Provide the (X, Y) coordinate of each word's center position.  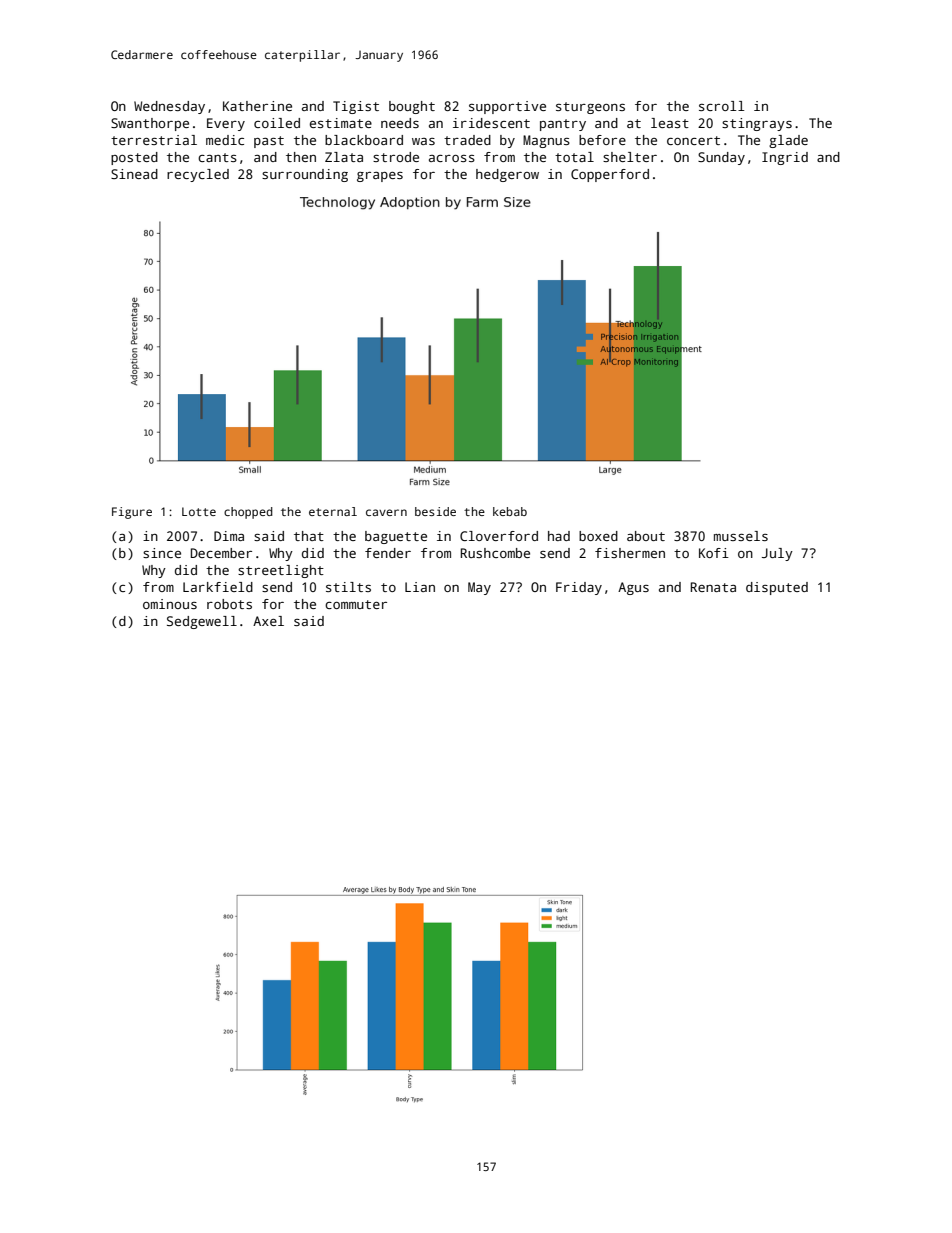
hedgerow (507, 175)
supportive (507, 107)
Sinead (134, 174)
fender (388, 553)
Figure (132, 513)
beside (435, 511)
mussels (741, 536)
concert (693, 140)
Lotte (199, 511)
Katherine (257, 106)
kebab (510, 511)
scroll (721, 106)
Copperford (610, 175)
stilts (348, 587)
